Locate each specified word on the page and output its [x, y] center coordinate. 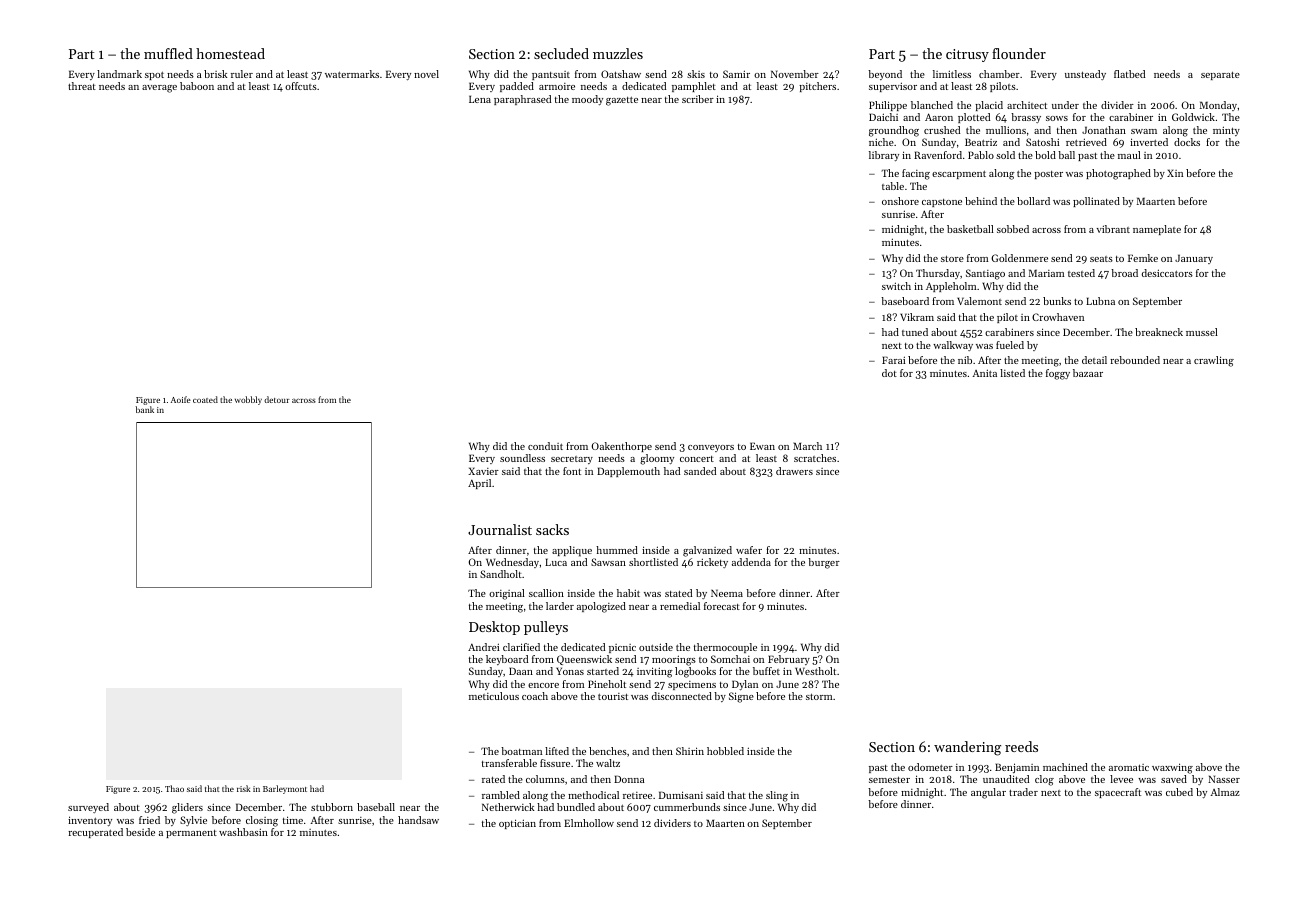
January [1194, 259]
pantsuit [551, 75]
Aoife [181, 399]
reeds [1021, 746]
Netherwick [508, 807]
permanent [191, 834]
